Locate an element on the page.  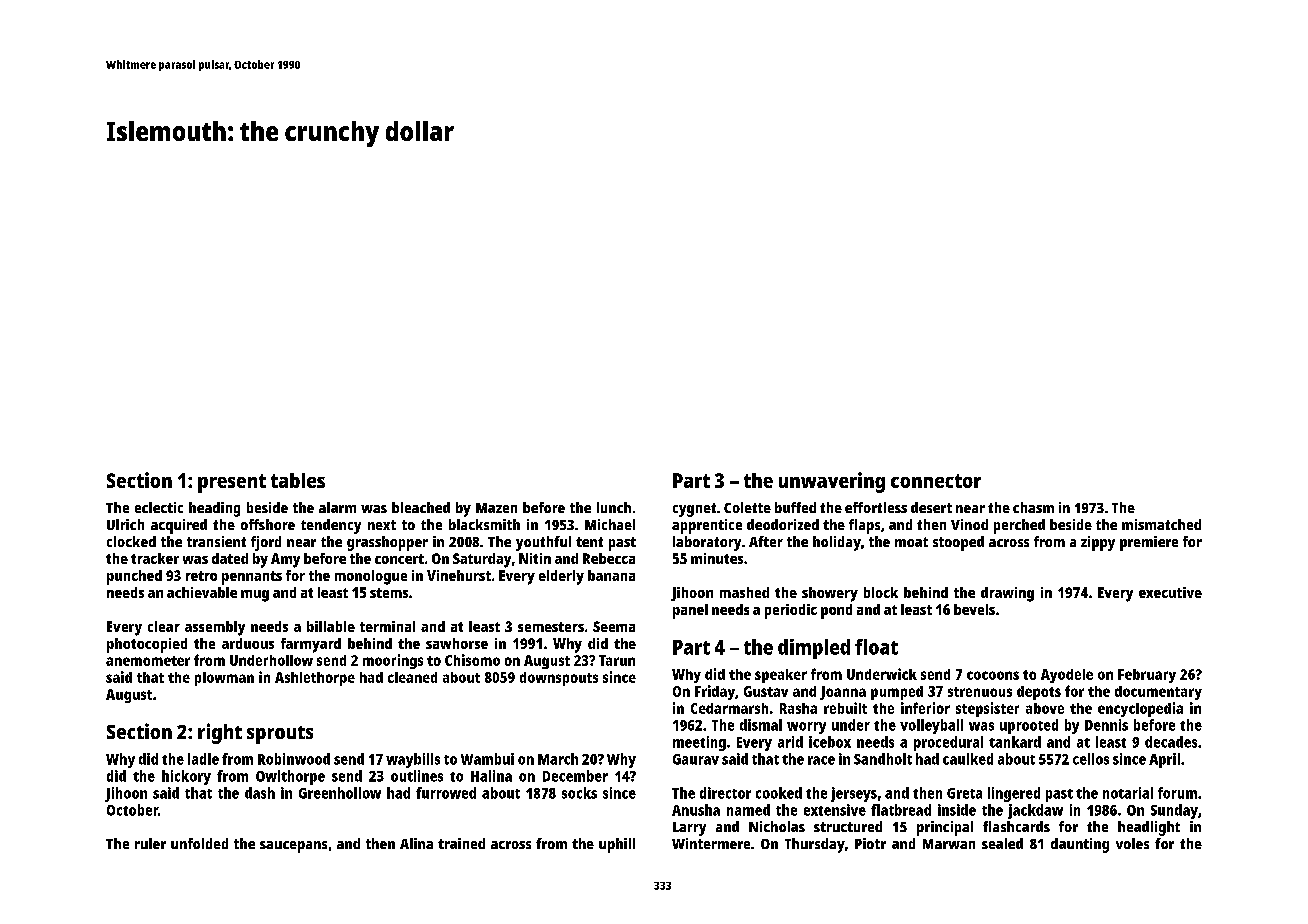
socks is located at coordinates (579, 793).
